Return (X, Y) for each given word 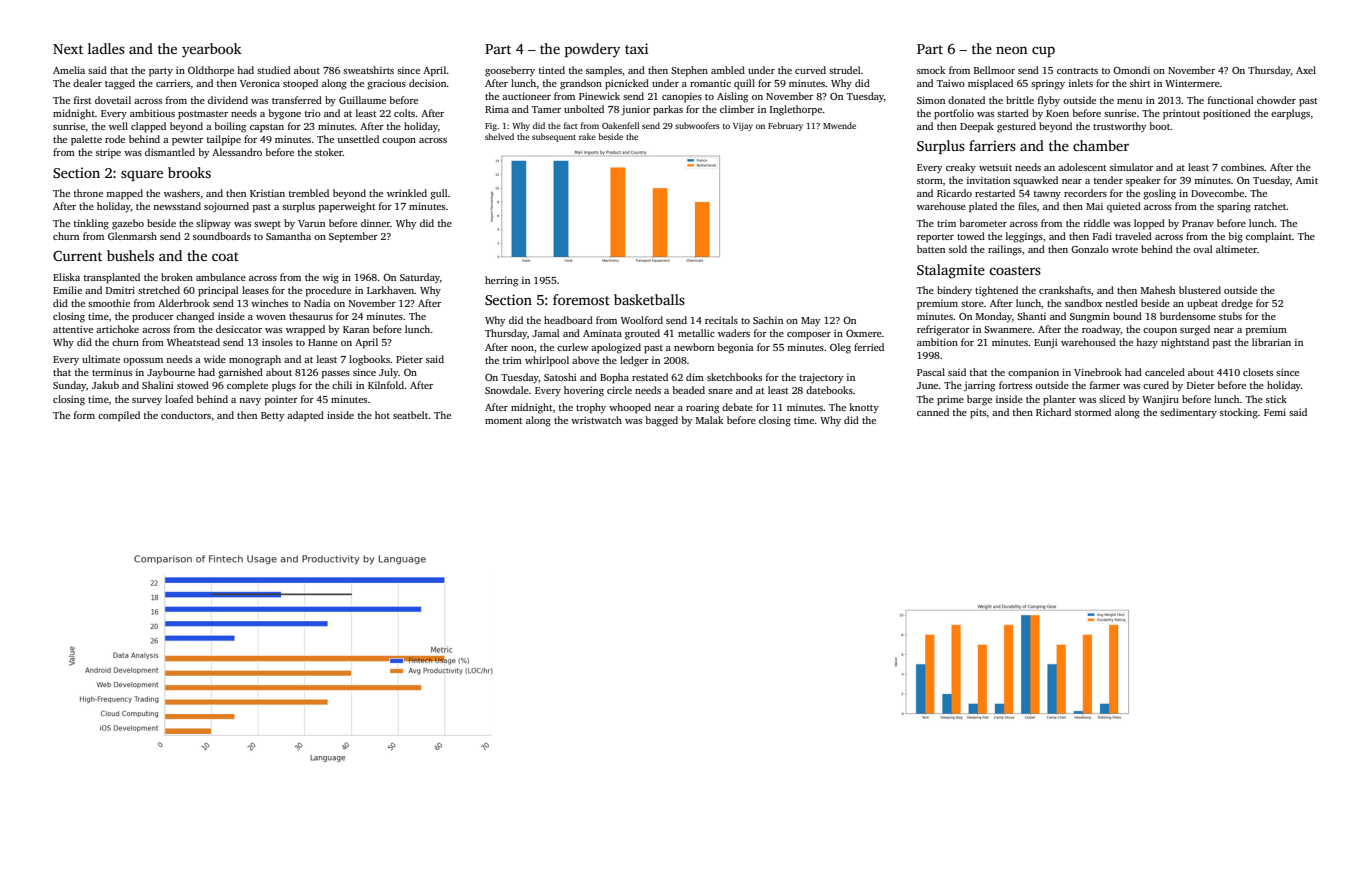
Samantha (288, 236)
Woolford (642, 320)
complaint (1269, 237)
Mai (1094, 206)
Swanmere (1008, 329)
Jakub (105, 385)
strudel (845, 70)
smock (931, 70)
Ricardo (954, 193)
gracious (386, 84)
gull (439, 194)
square (142, 175)
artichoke (117, 329)
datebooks (829, 390)
